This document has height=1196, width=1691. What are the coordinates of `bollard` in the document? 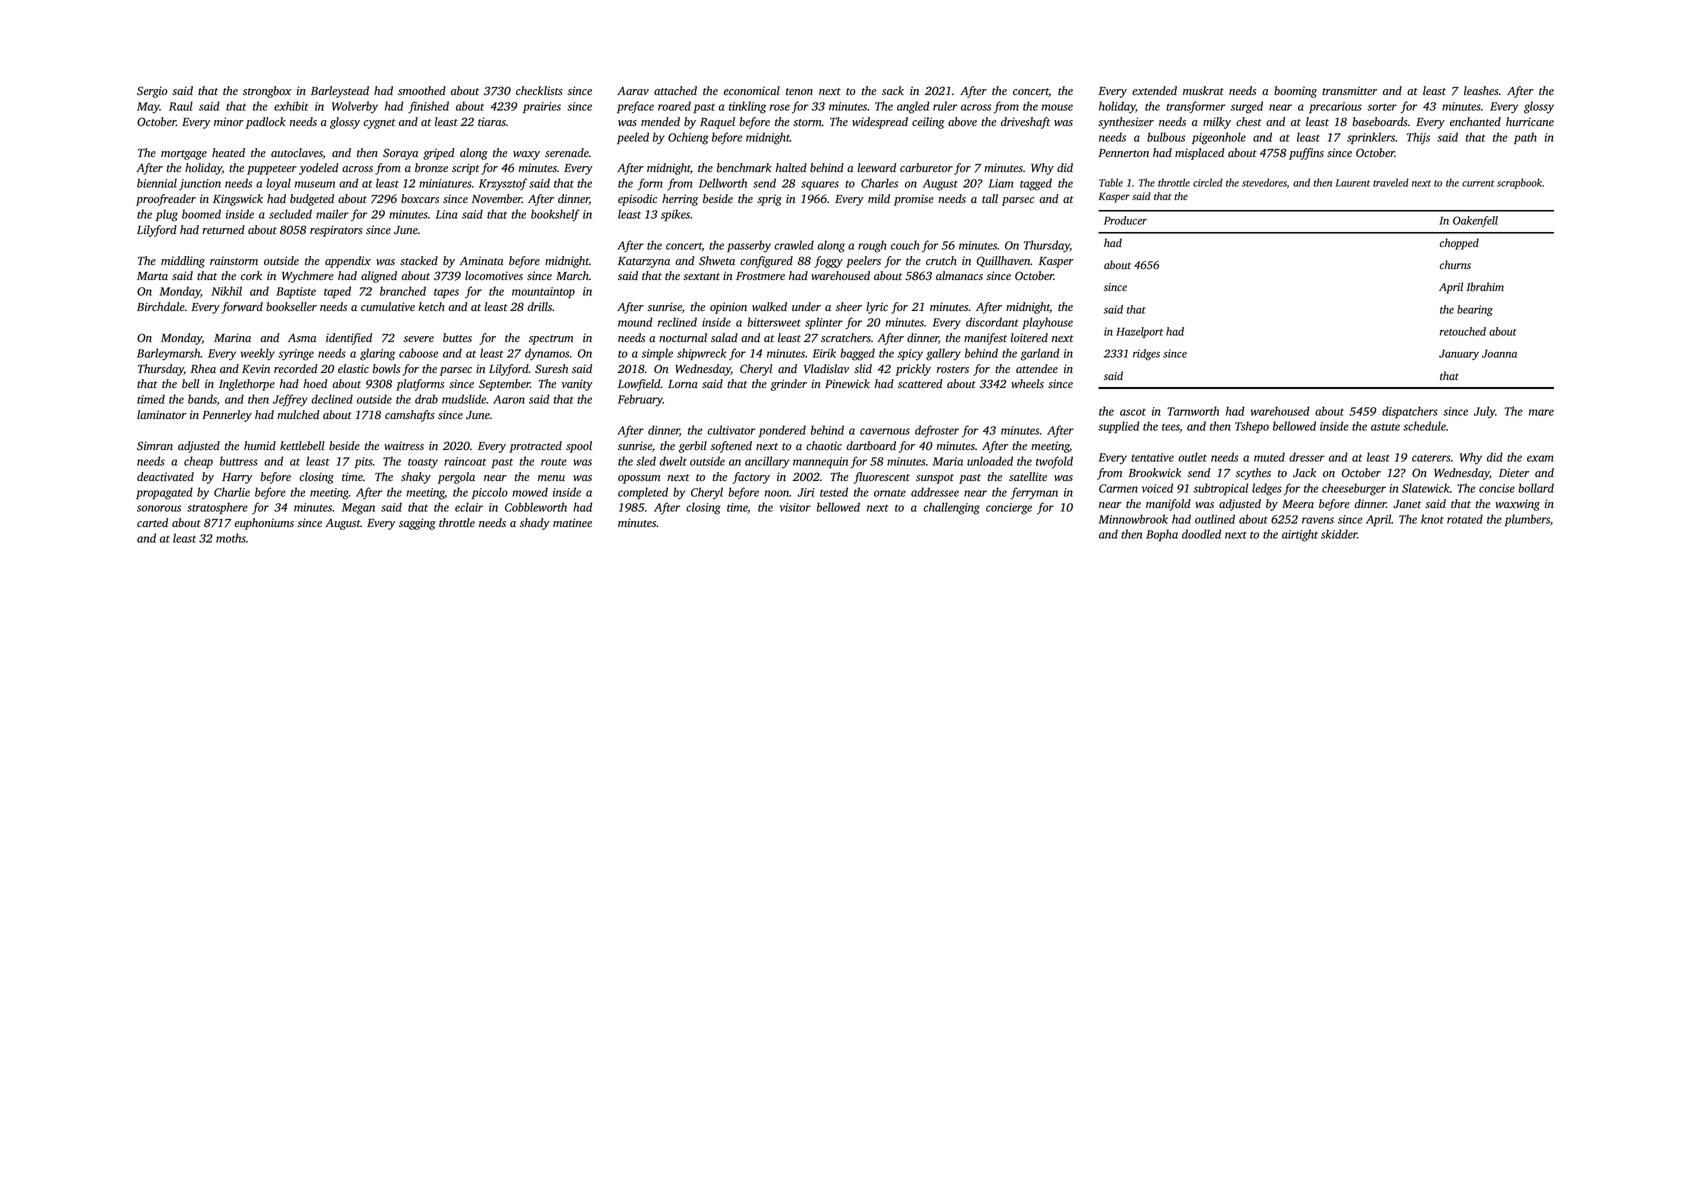 It's located at (1536, 488).
